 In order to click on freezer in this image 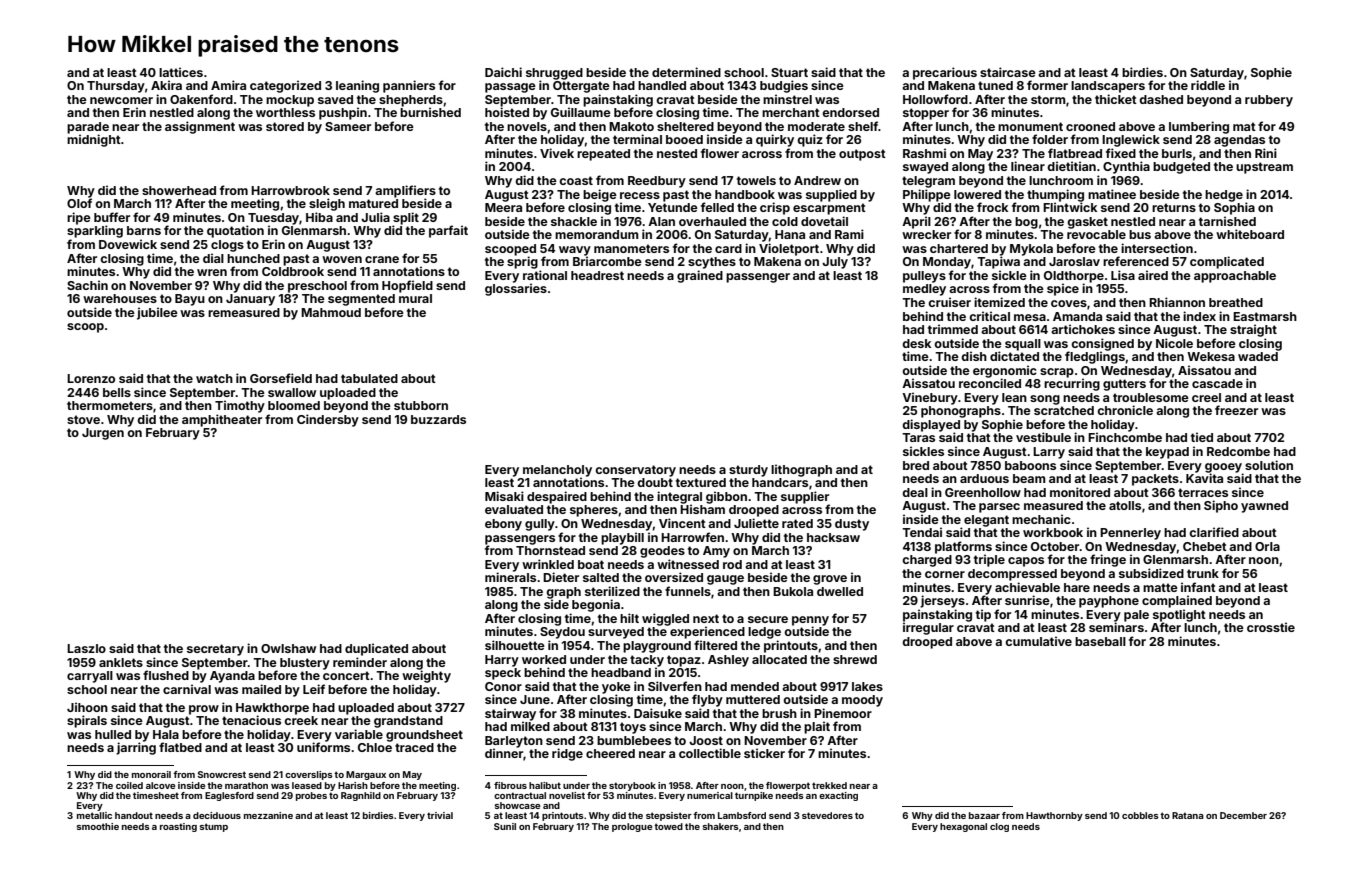, I will do `click(1236, 410)`.
